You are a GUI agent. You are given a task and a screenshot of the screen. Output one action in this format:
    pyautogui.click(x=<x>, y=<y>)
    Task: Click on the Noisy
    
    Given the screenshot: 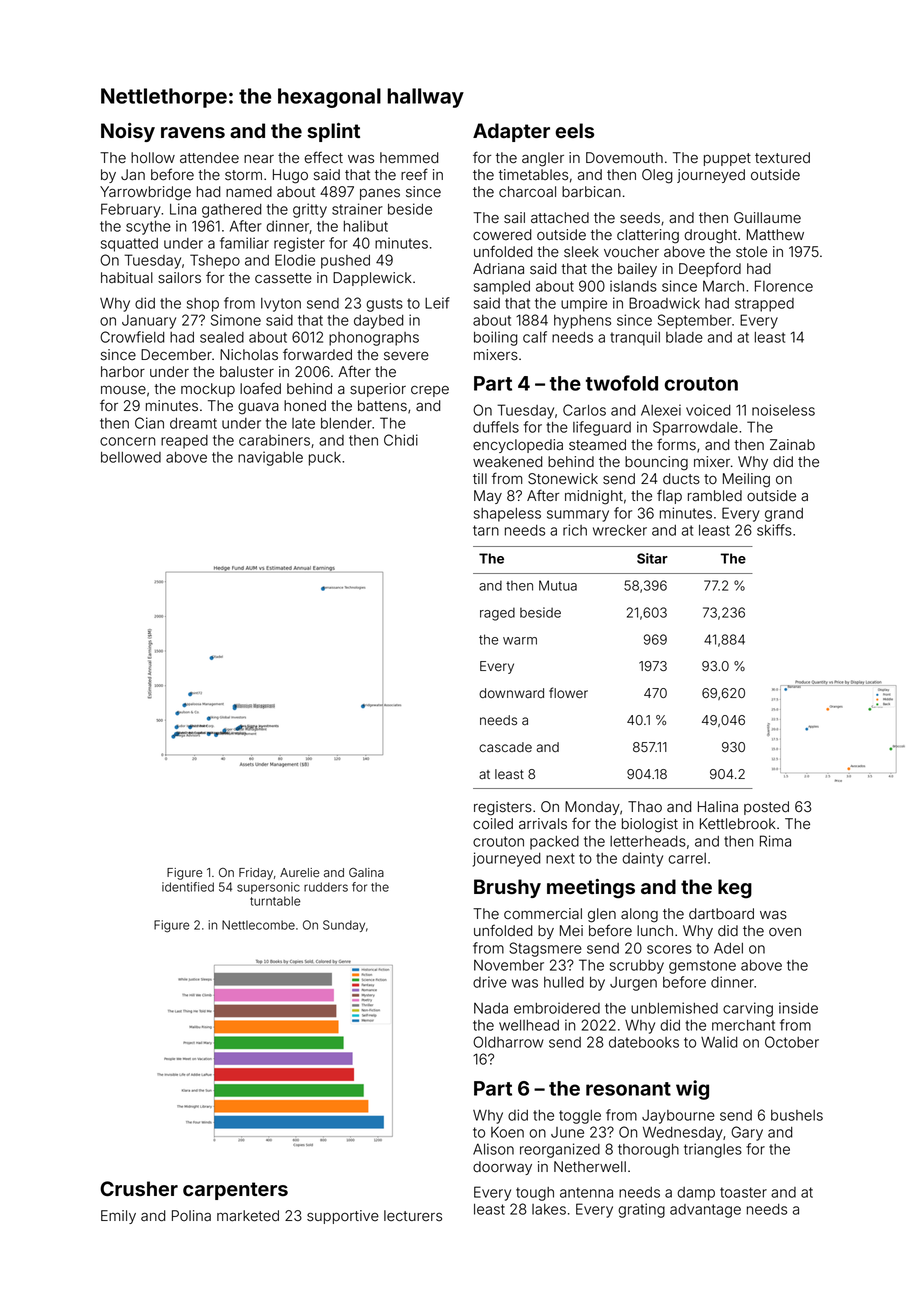 What is the action you would take?
    pyautogui.click(x=128, y=132)
